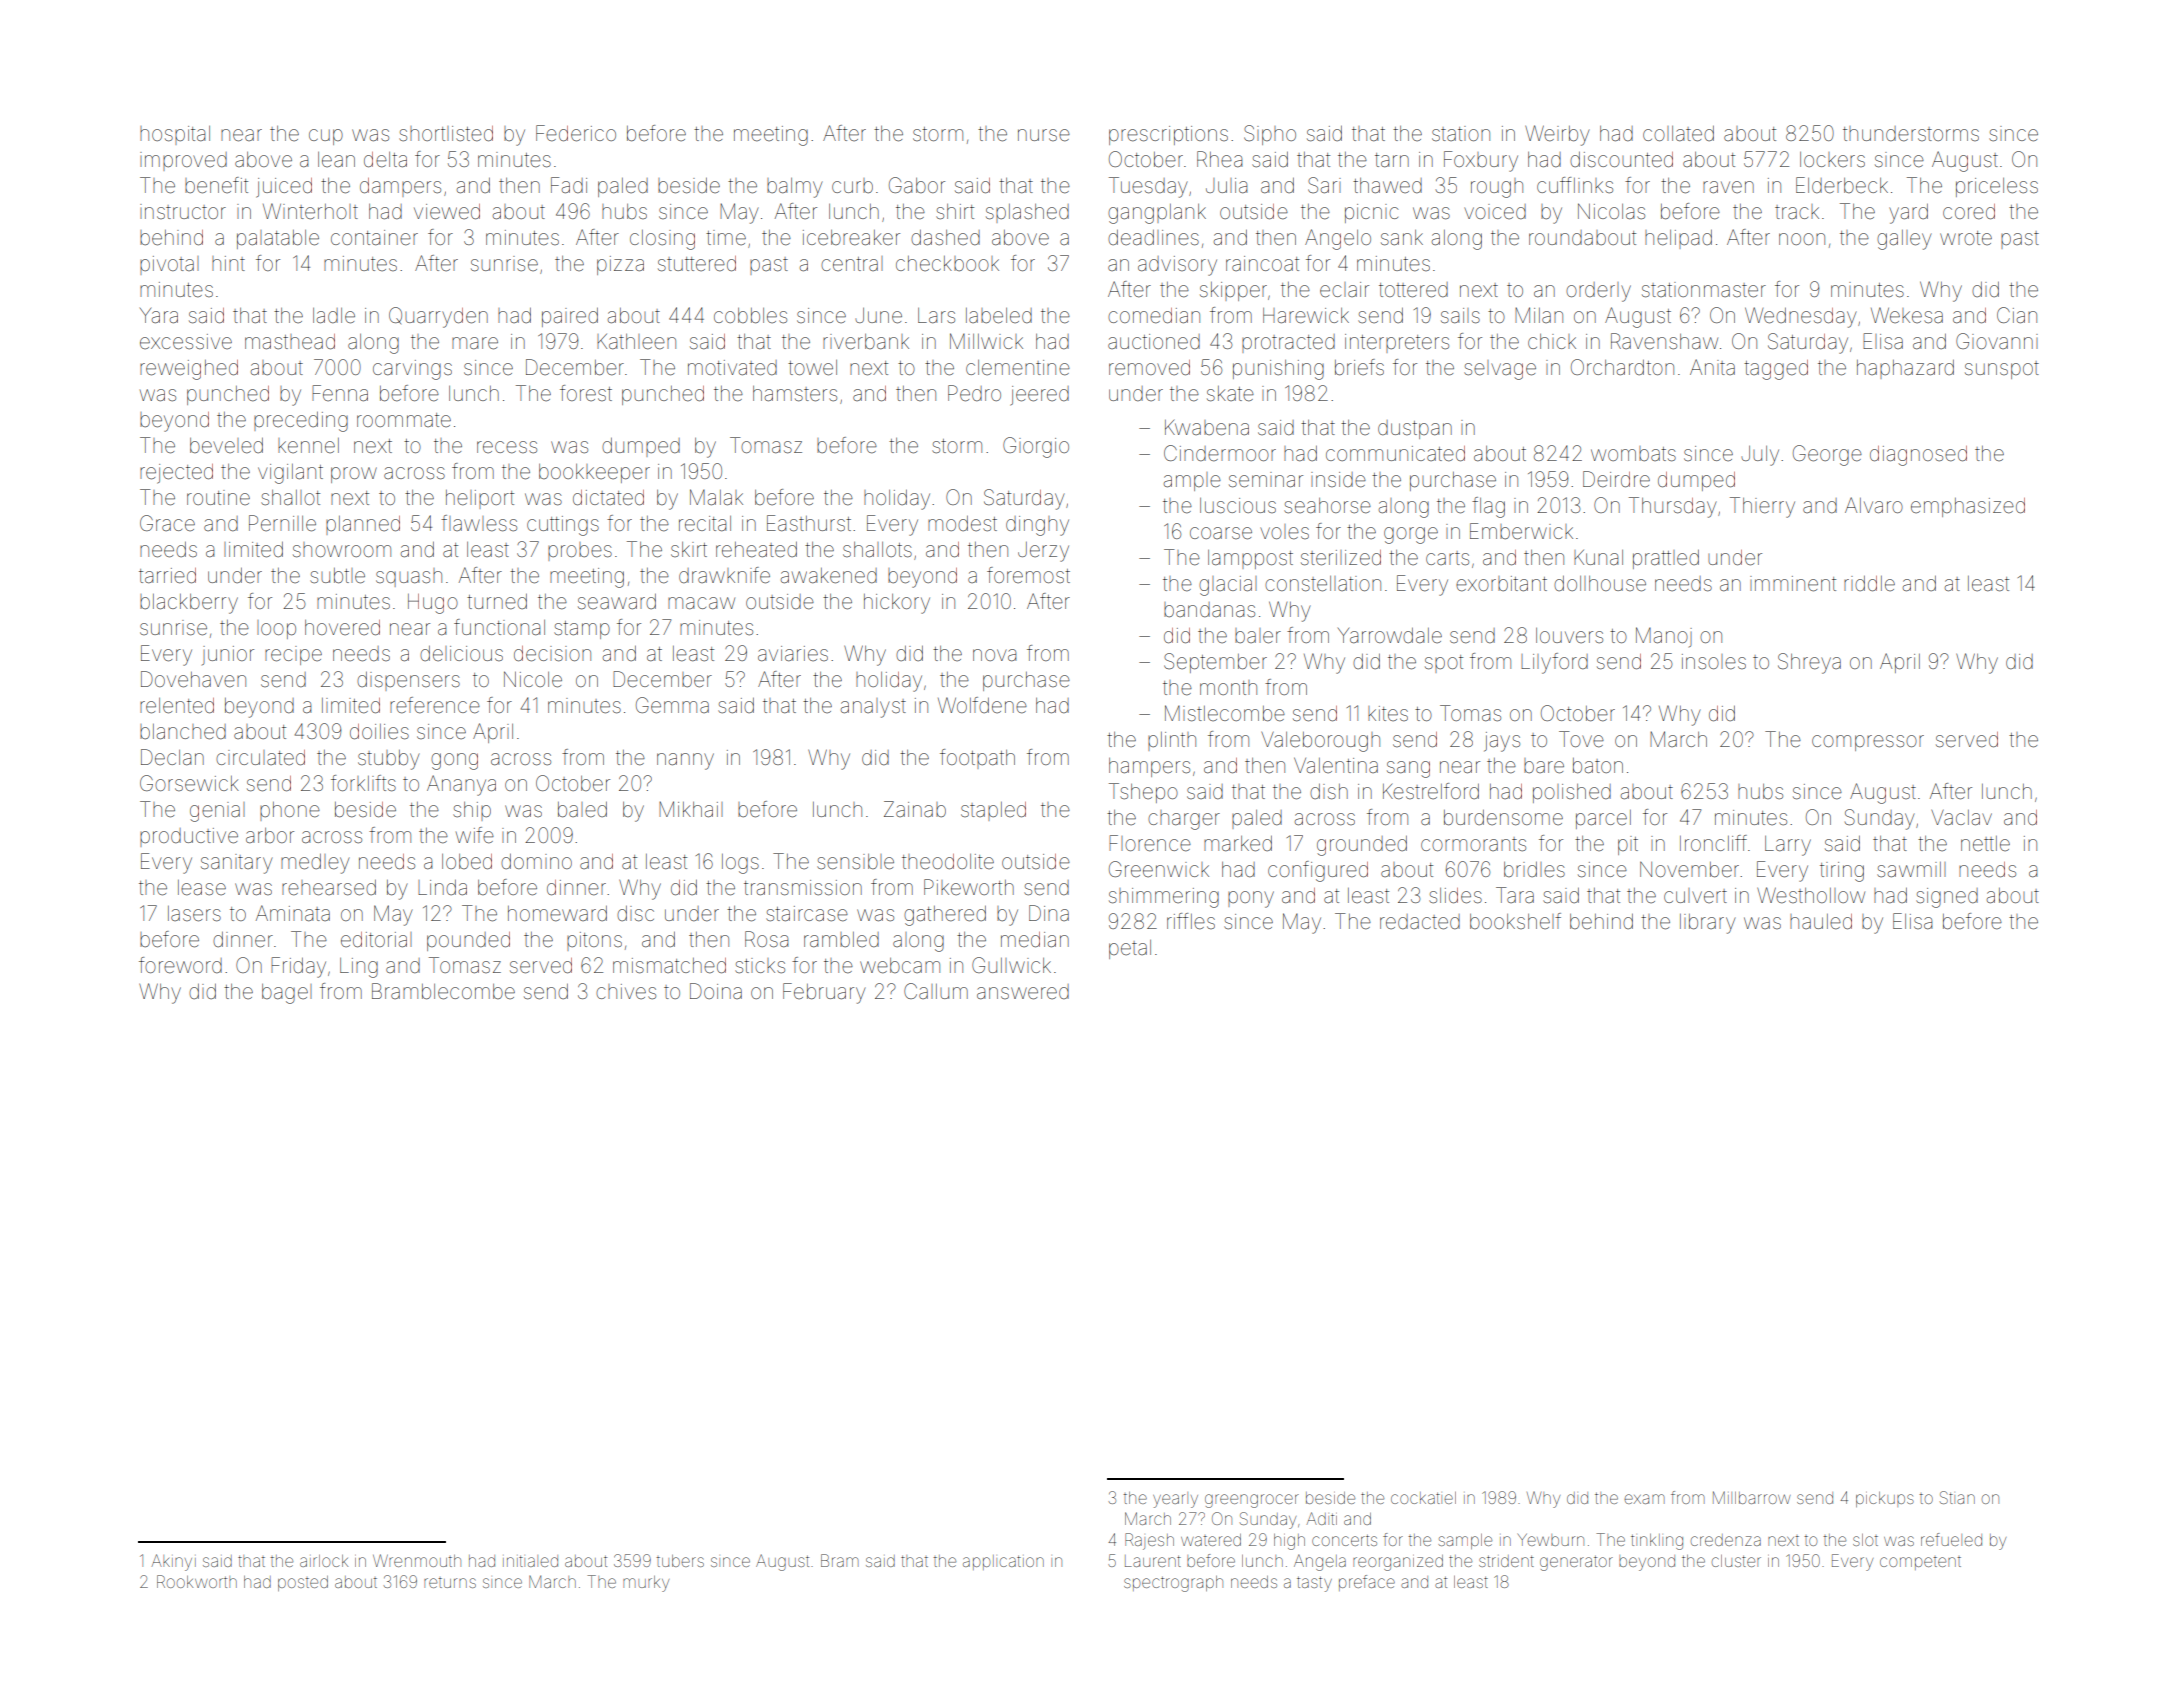 This screenshot has height=1683, width=2178. Describe the element at coordinates (1678, 134) in the screenshot. I see `collated` at that location.
